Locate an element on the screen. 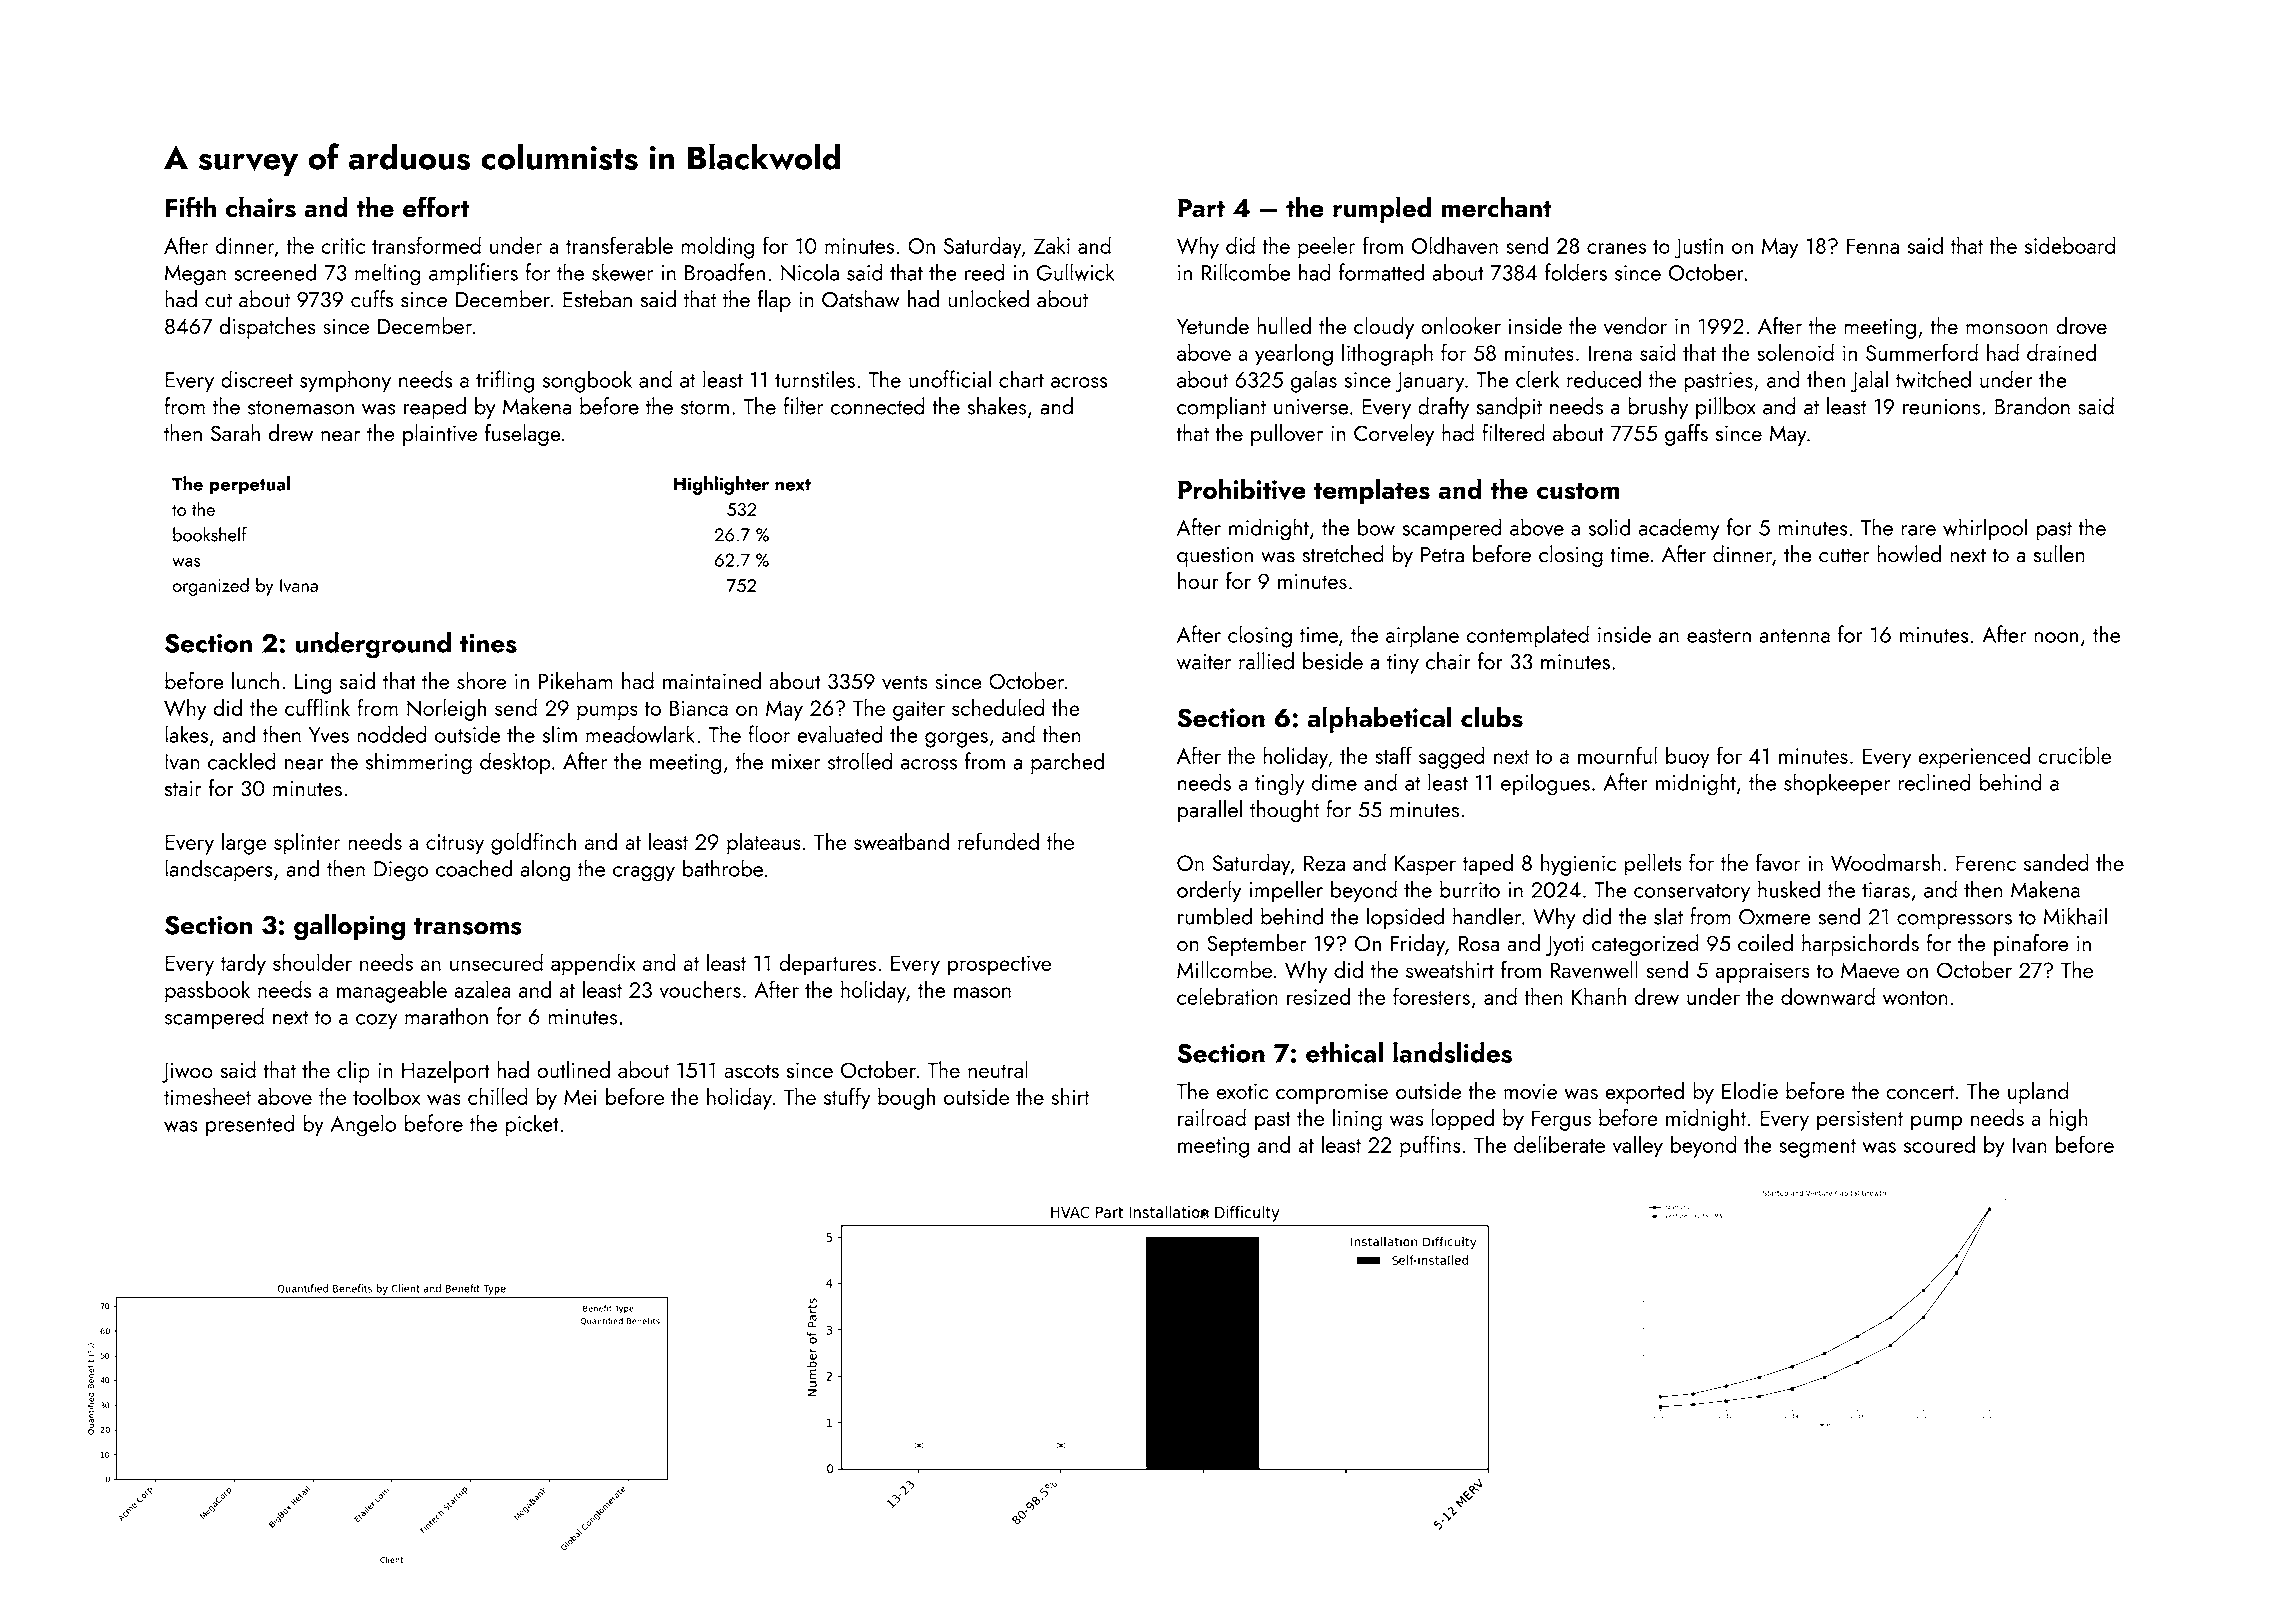 This screenshot has width=2292, height=1620. merchant is located at coordinates (1497, 207).
